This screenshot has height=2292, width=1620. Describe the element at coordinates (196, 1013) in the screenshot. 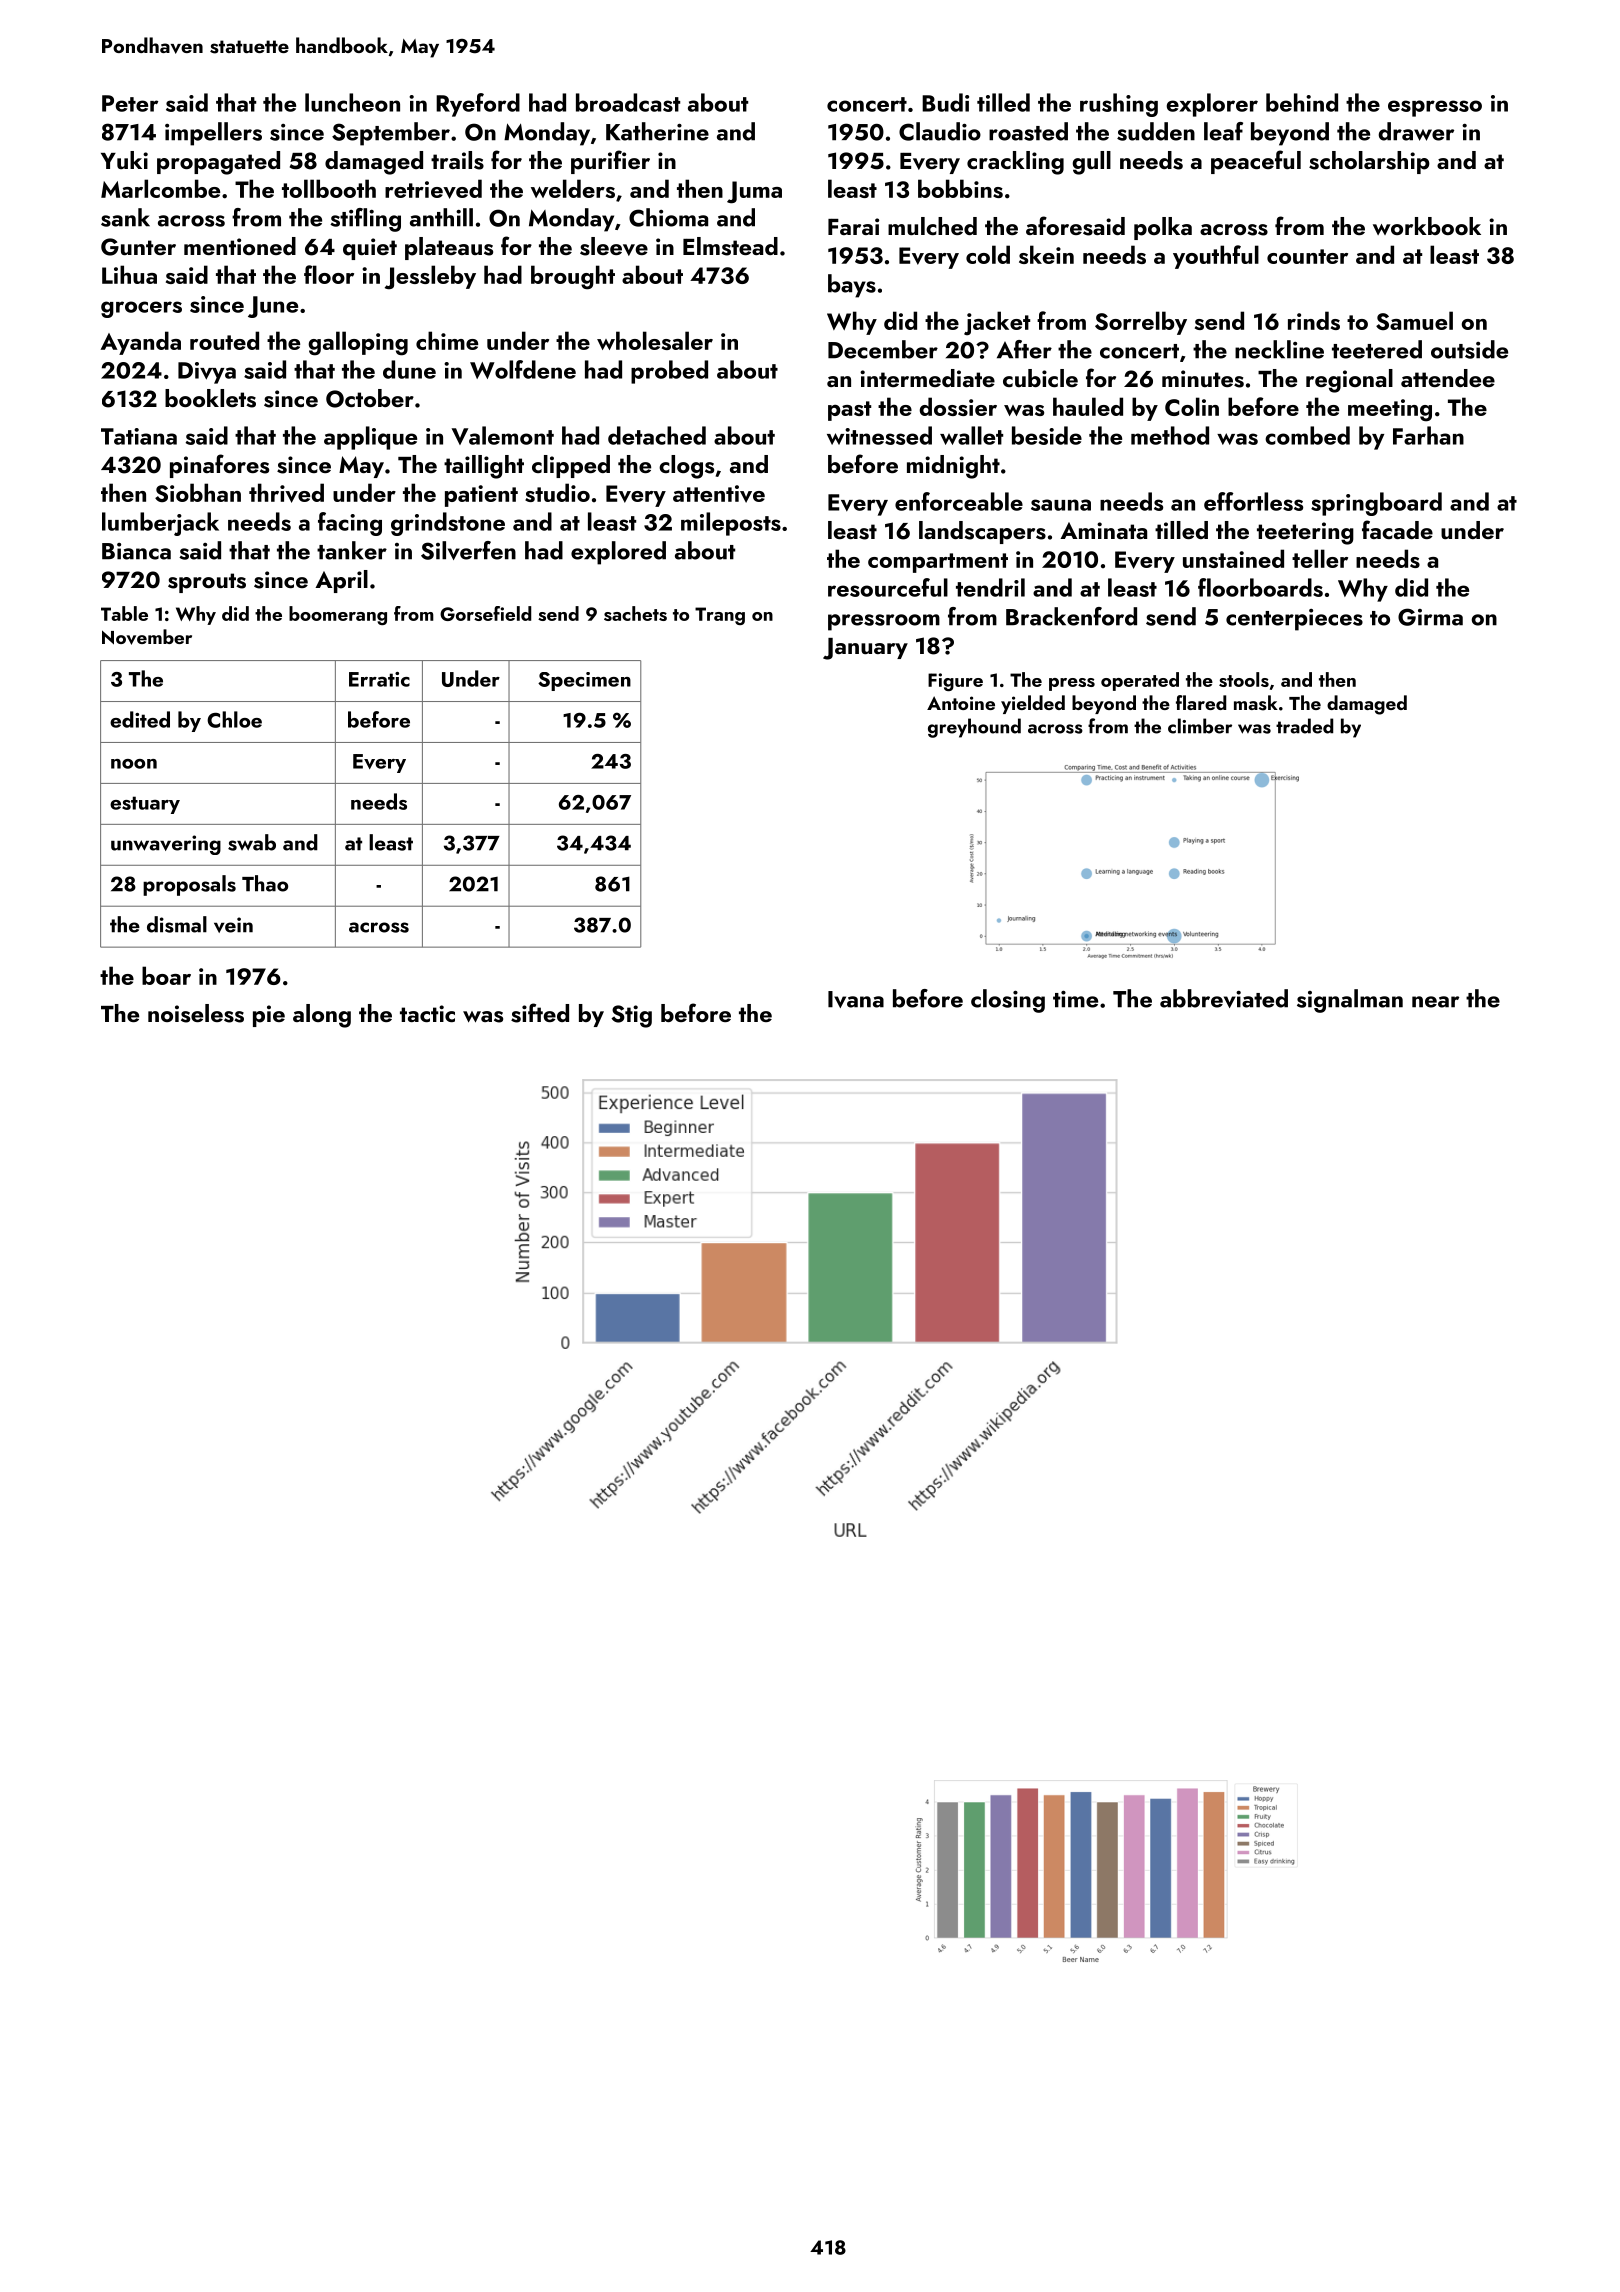

I see `noiseless` at that location.
